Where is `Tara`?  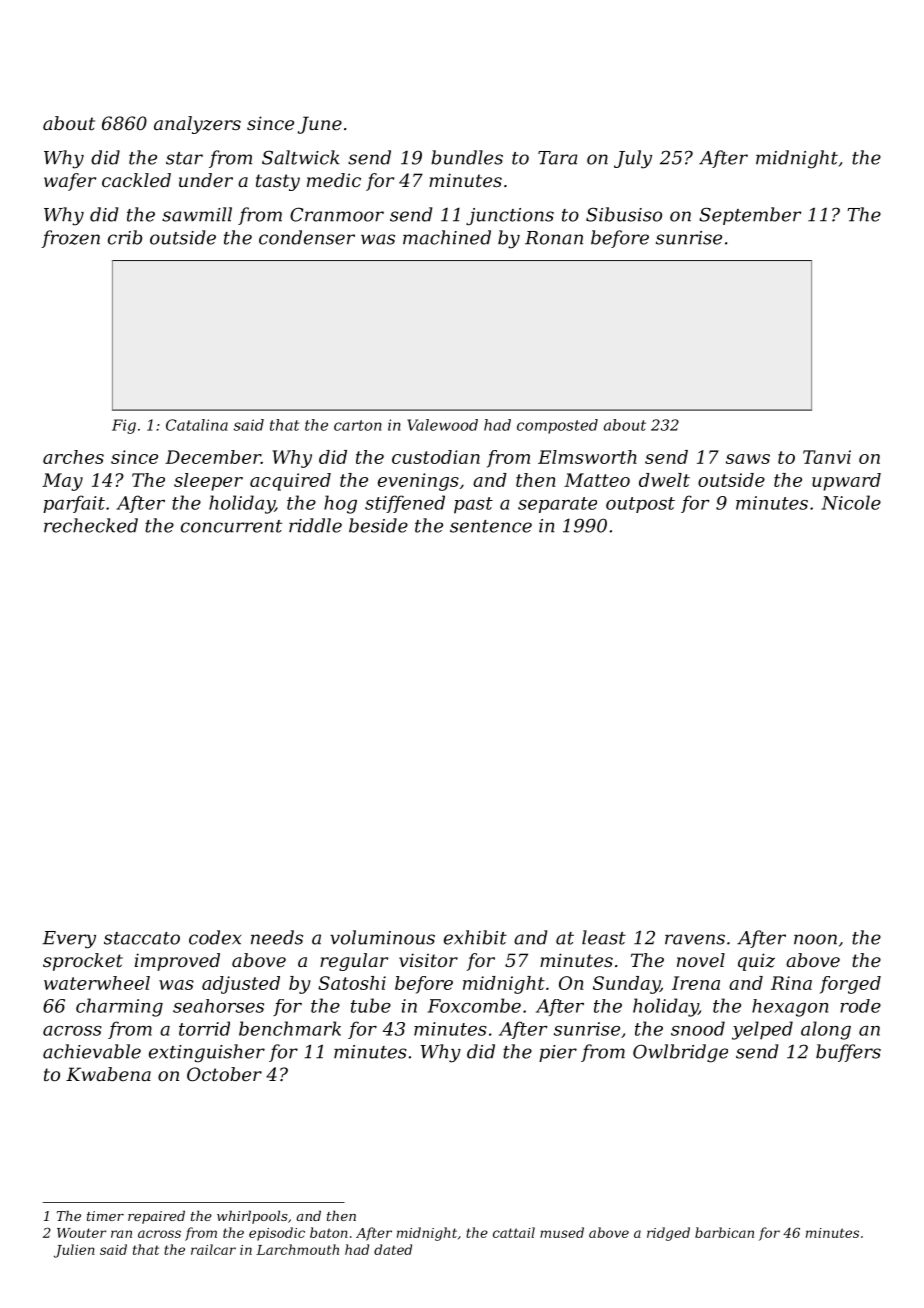
Tara is located at coordinates (558, 158).
